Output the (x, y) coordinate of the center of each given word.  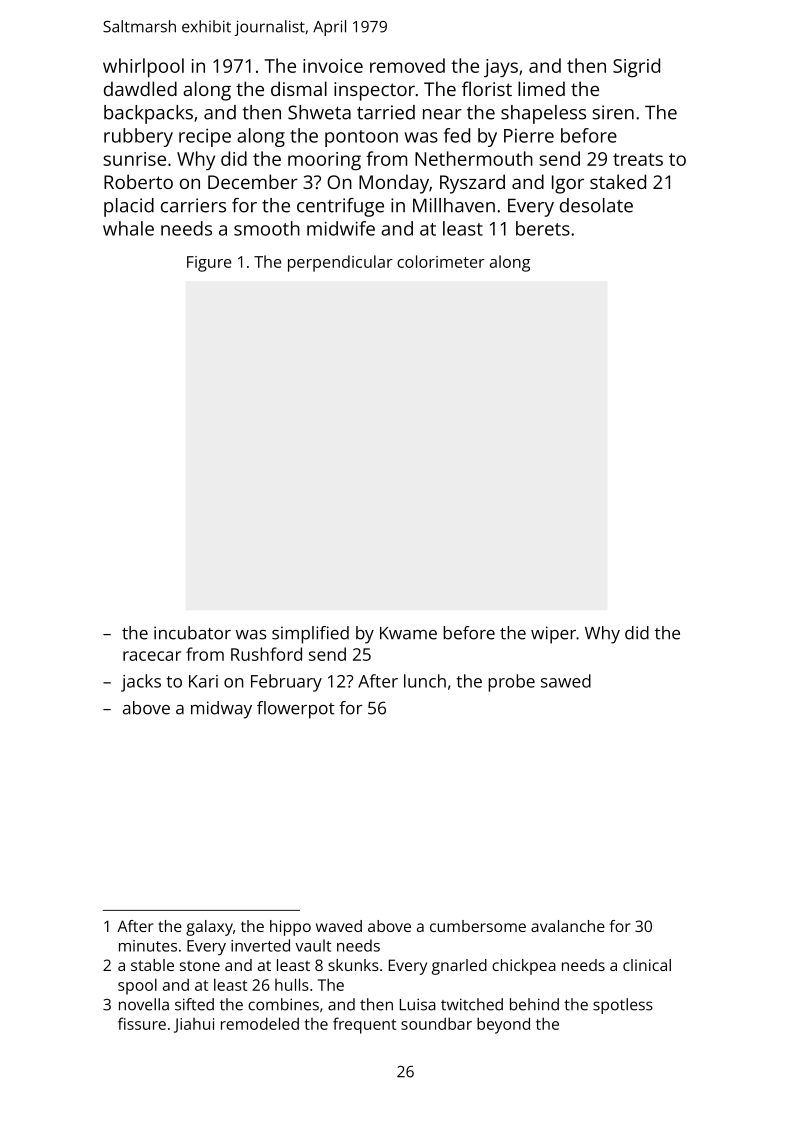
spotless (623, 1006)
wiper (553, 635)
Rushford (266, 654)
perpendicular (340, 263)
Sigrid (636, 68)
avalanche (568, 926)
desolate (596, 205)
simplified (310, 635)
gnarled (459, 967)
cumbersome (478, 926)
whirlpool (143, 68)
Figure (209, 264)
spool (137, 986)
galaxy (209, 928)
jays (501, 68)
